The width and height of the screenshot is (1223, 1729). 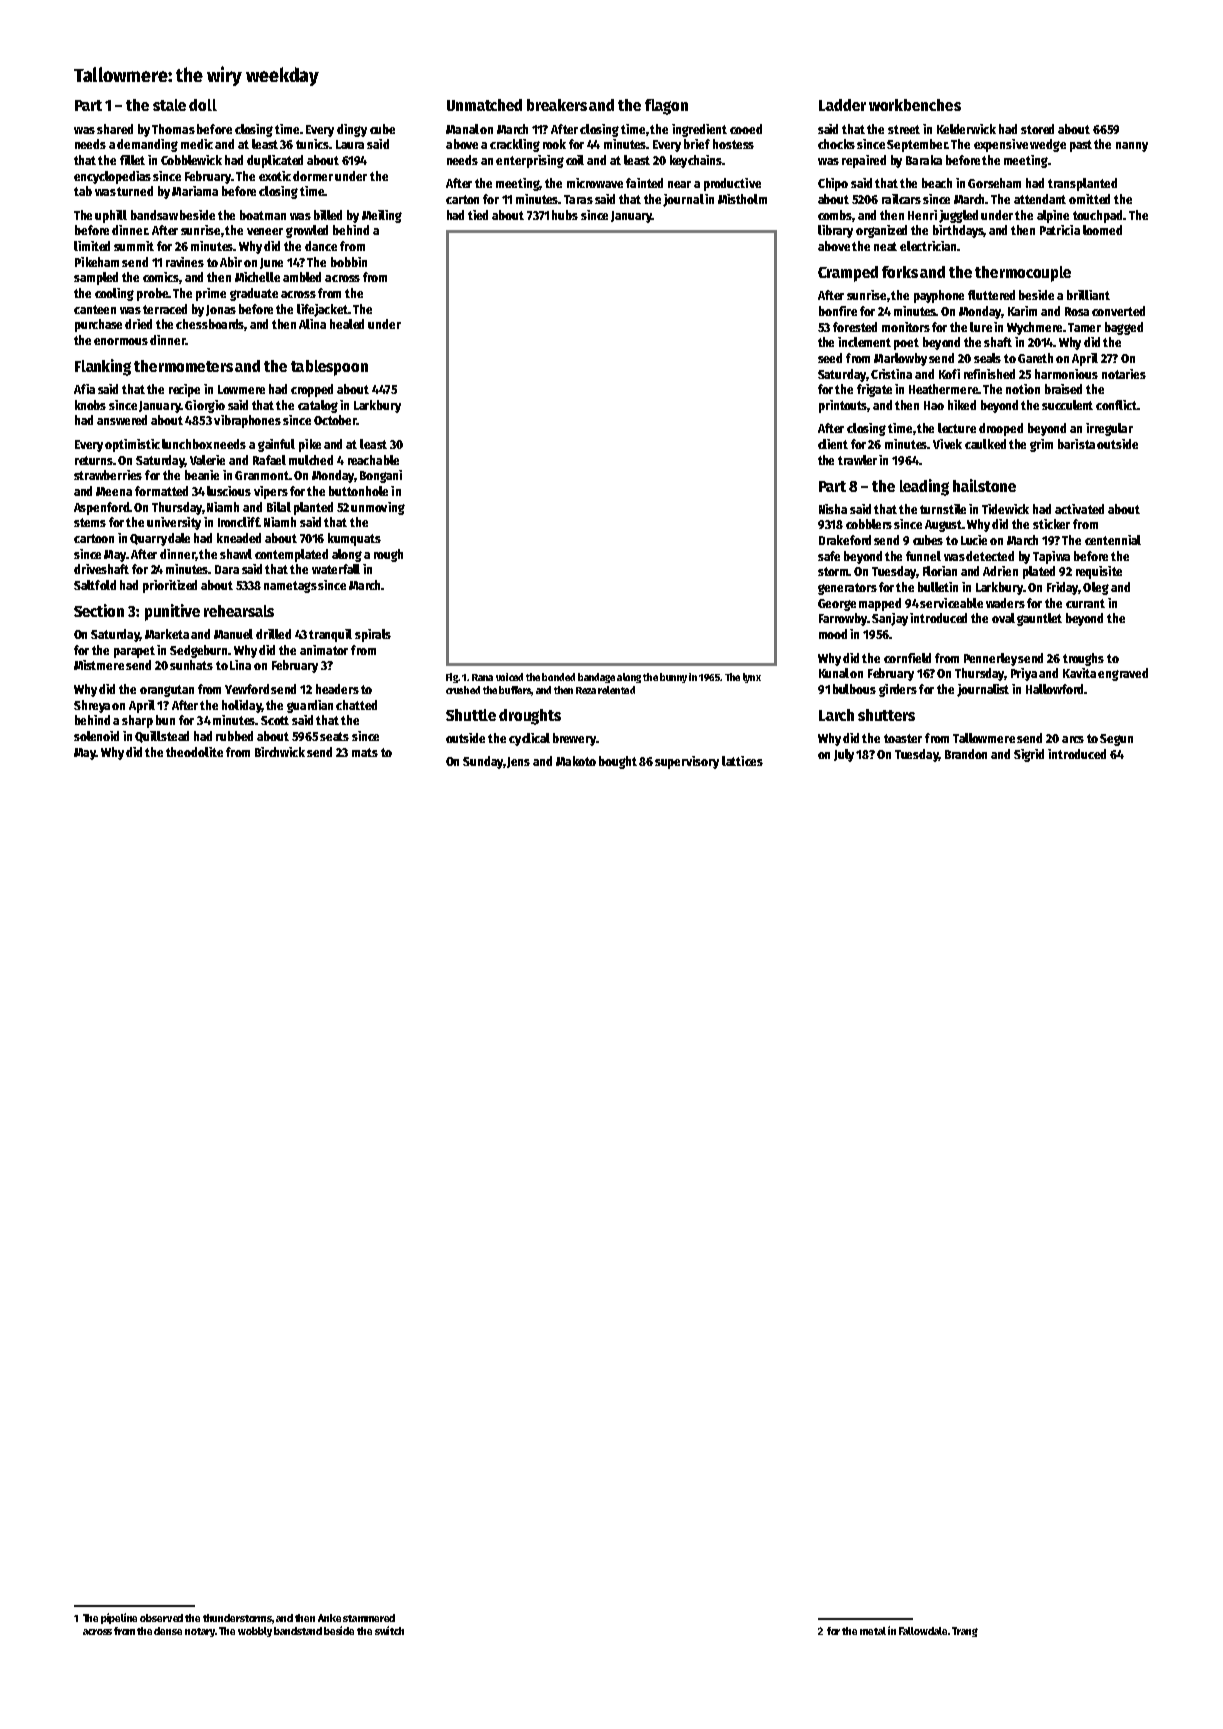 I want to click on engraved, so click(x=1123, y=674).
